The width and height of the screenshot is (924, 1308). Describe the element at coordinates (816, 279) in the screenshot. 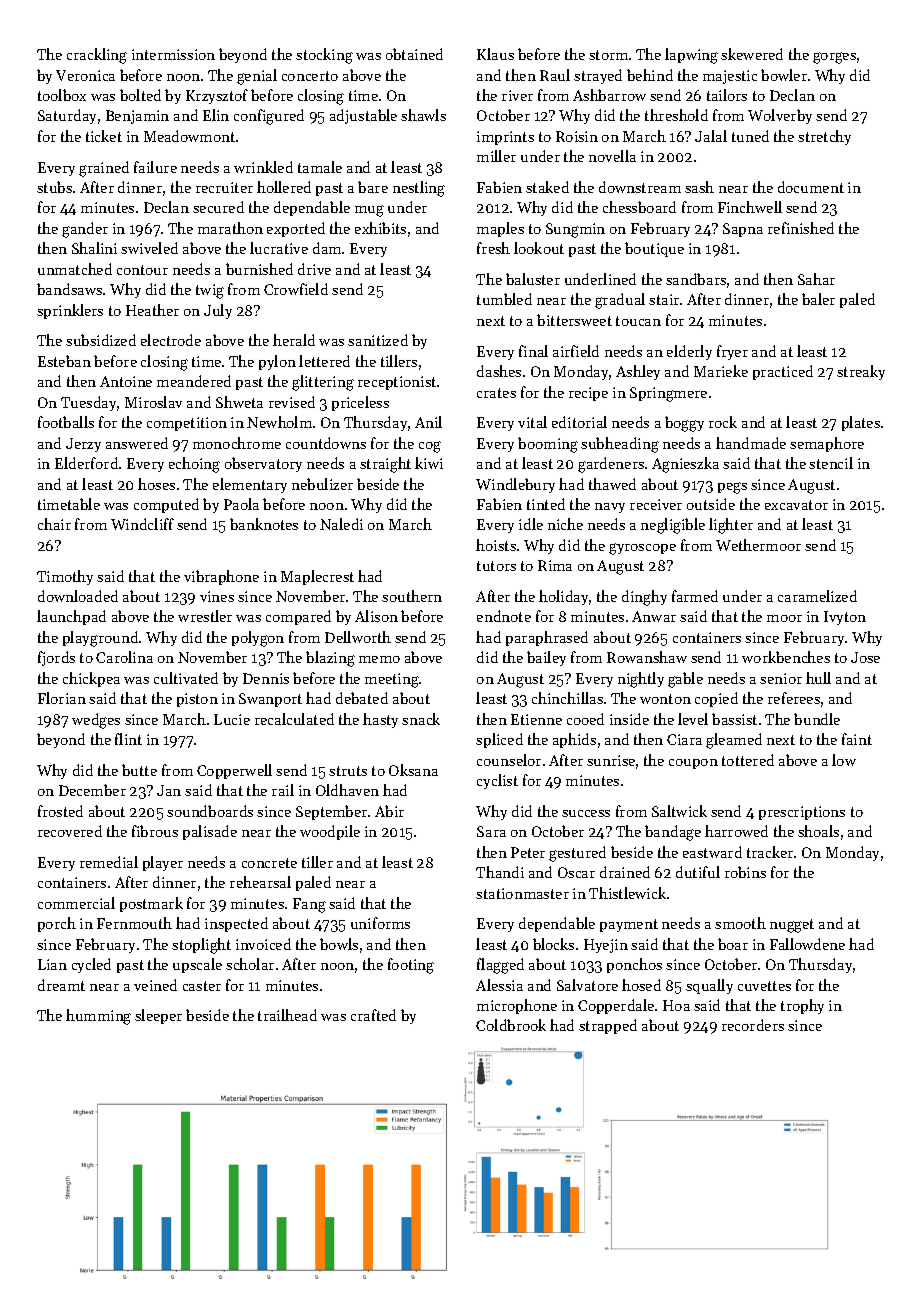

I see `Sahar` at that location.
